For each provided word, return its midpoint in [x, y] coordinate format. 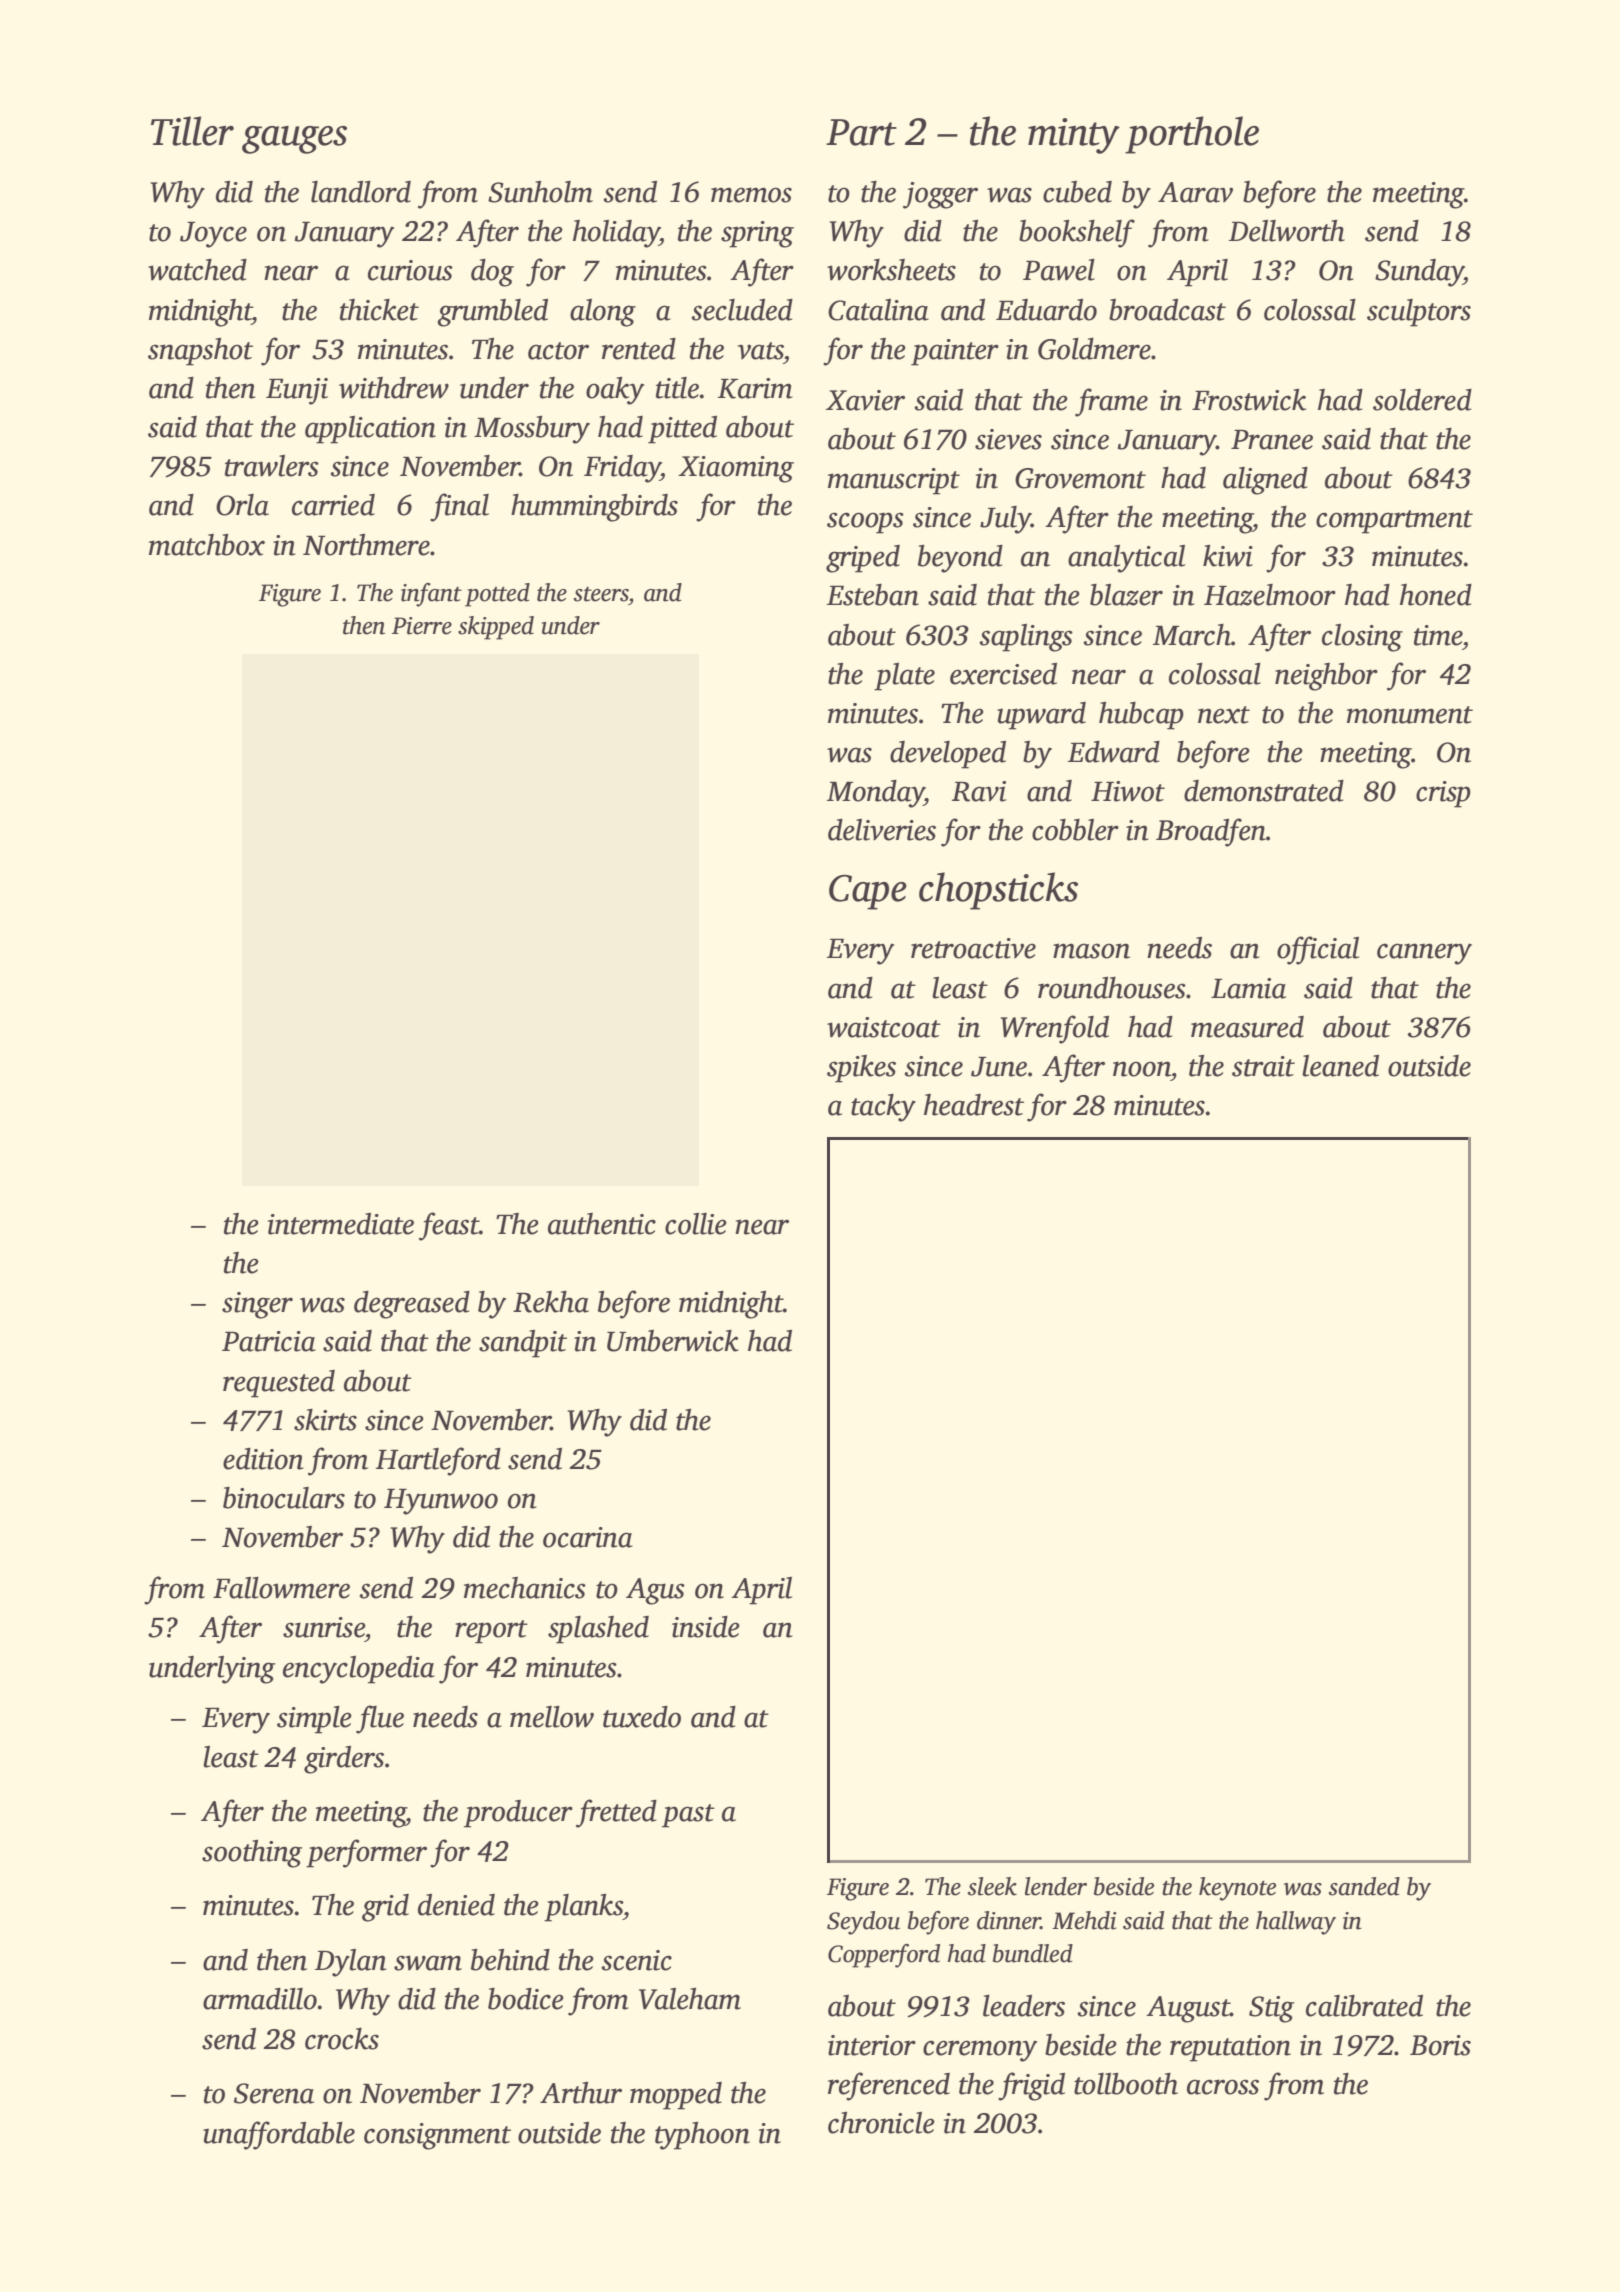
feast [449, 1226]
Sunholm [540, 192]
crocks [342, 2039]
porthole [1192, 135]
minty [1074, 136]
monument [1410, 715]
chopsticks [998, 891]
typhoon [702, 2136]
